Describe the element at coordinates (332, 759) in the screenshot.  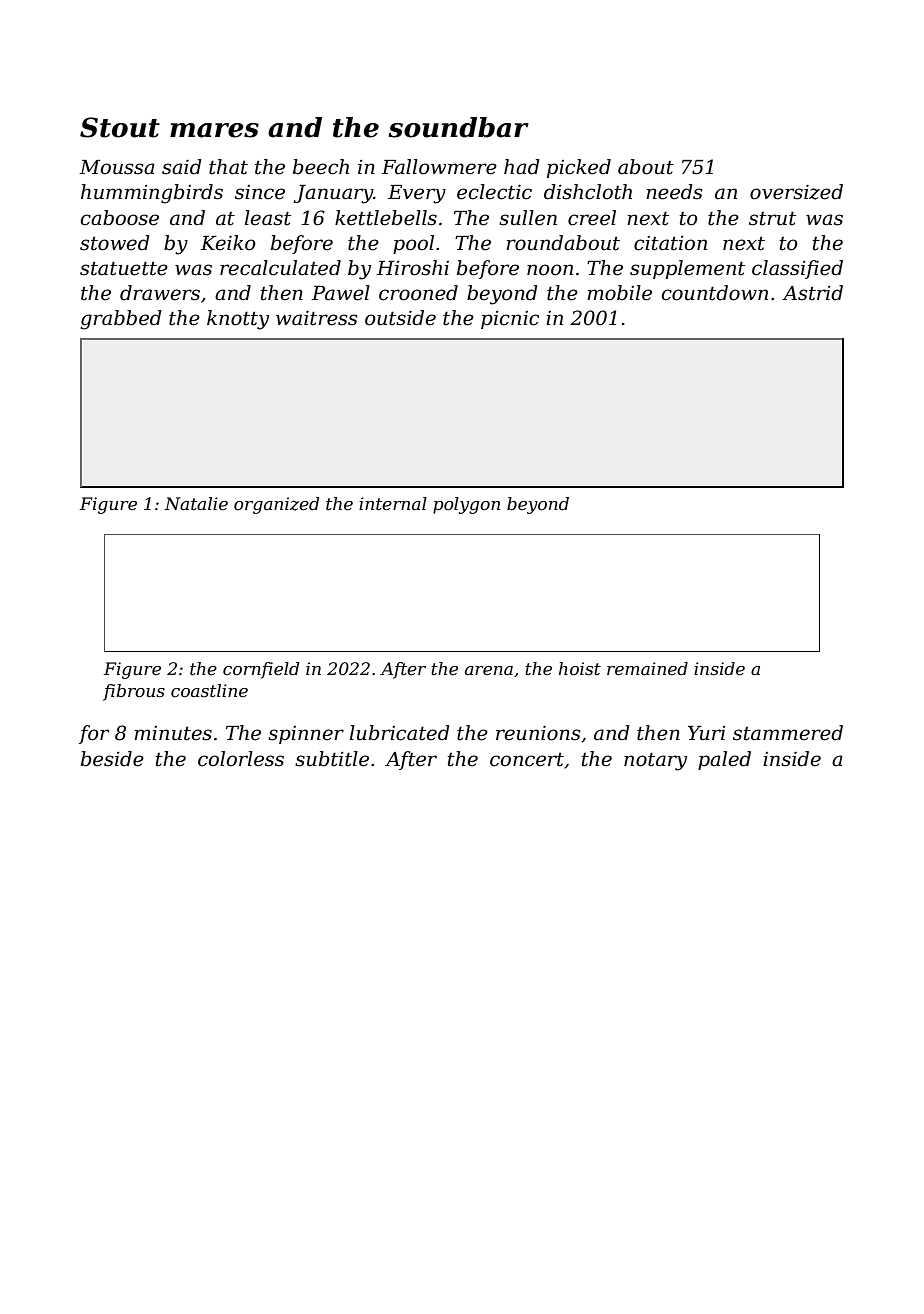
I see `subtitle` at that location.
